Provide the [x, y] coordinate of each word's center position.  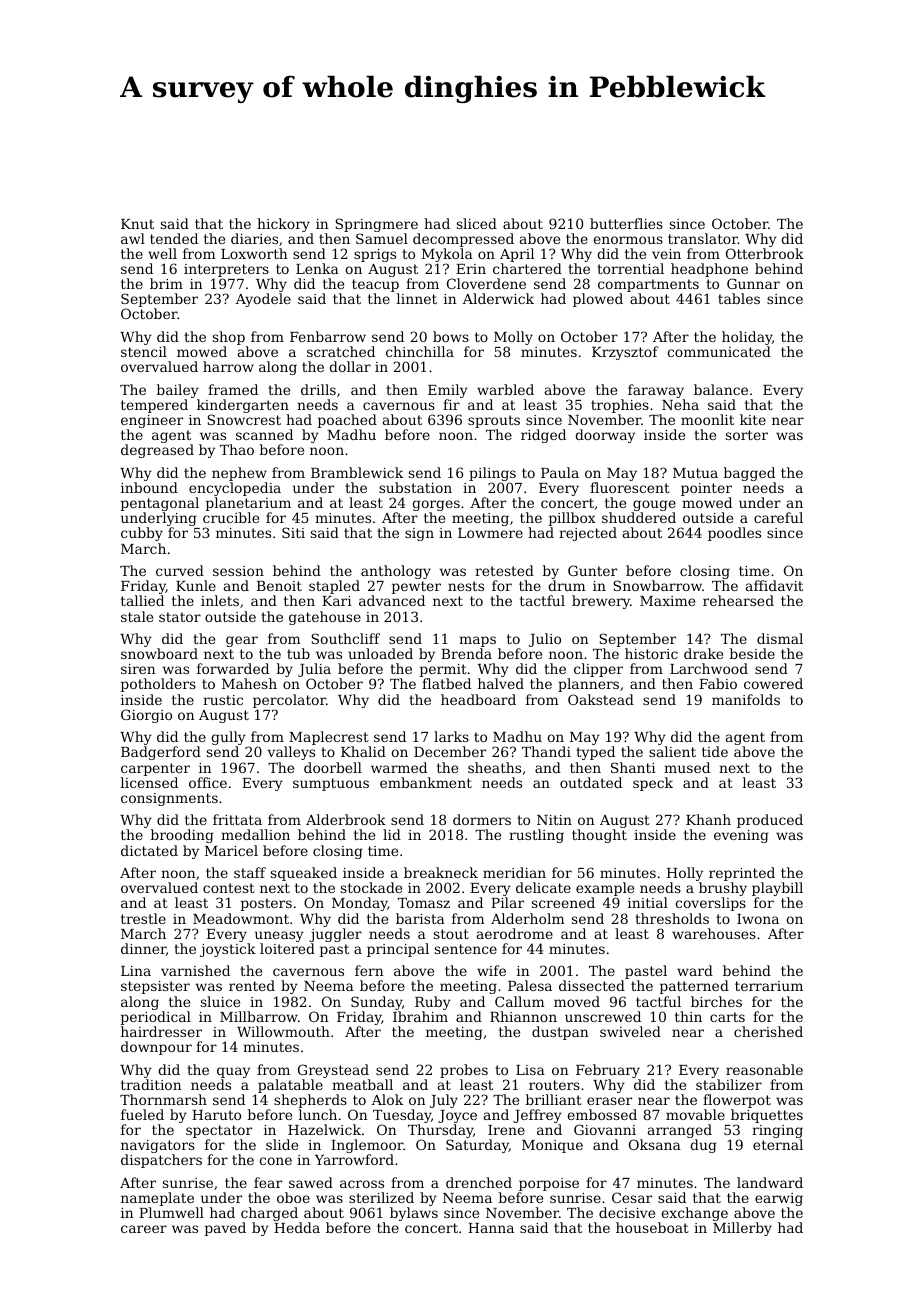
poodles [734, 534]
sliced [477, 223]
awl [133, 238]
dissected [592, 986]
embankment [426, 782]
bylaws [414, 1214]
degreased [157, 451]
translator [703, 238]
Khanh [708, 819]
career [144, 1229]
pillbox [572, 520]
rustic [223, 700]
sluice [220, 1001]
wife [491, 970]
